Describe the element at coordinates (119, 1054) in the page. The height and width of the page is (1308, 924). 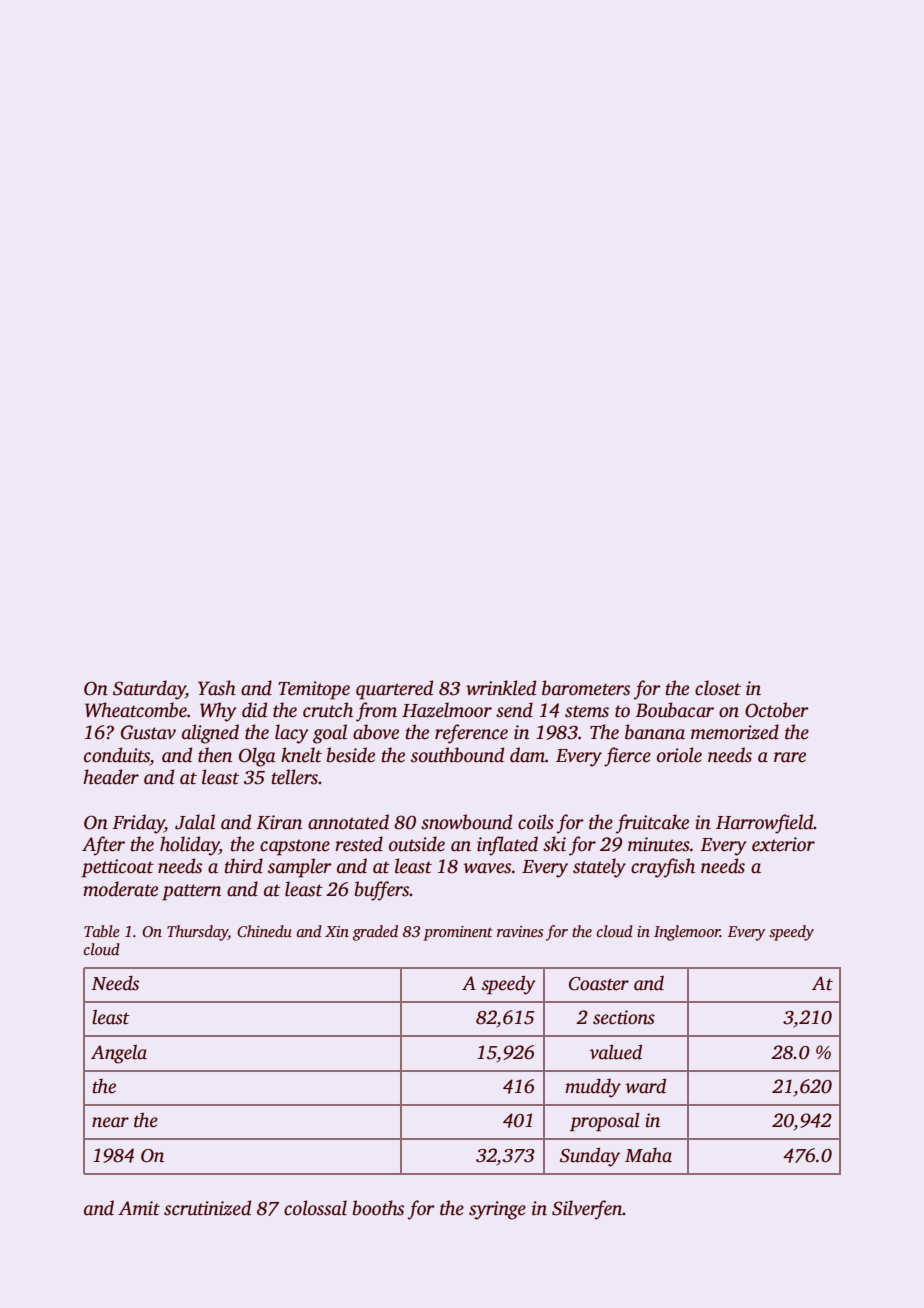
I see `Angela` at that location.
